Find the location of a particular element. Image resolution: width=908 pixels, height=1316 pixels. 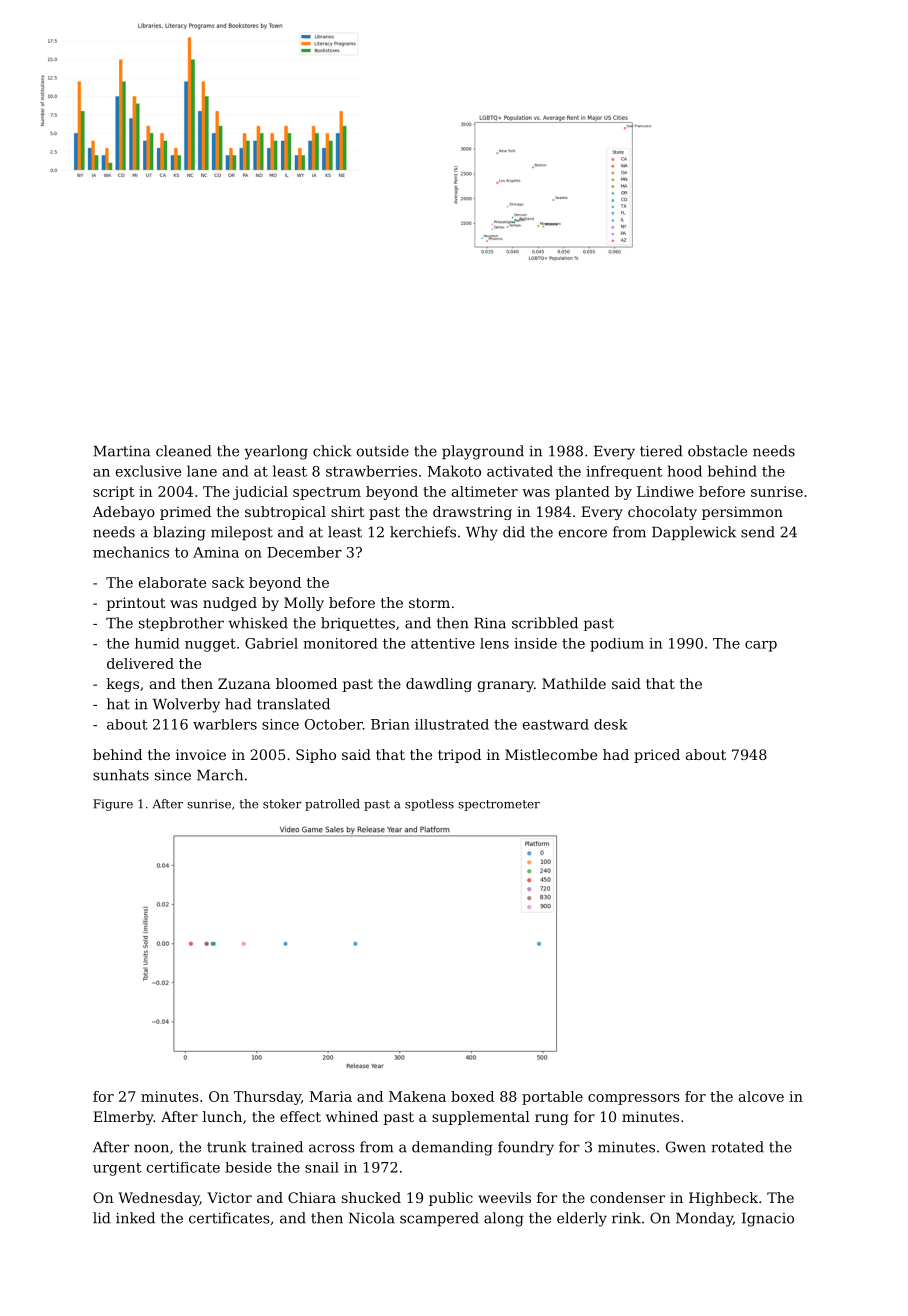

noon is located at coordinates (151, 1148).
